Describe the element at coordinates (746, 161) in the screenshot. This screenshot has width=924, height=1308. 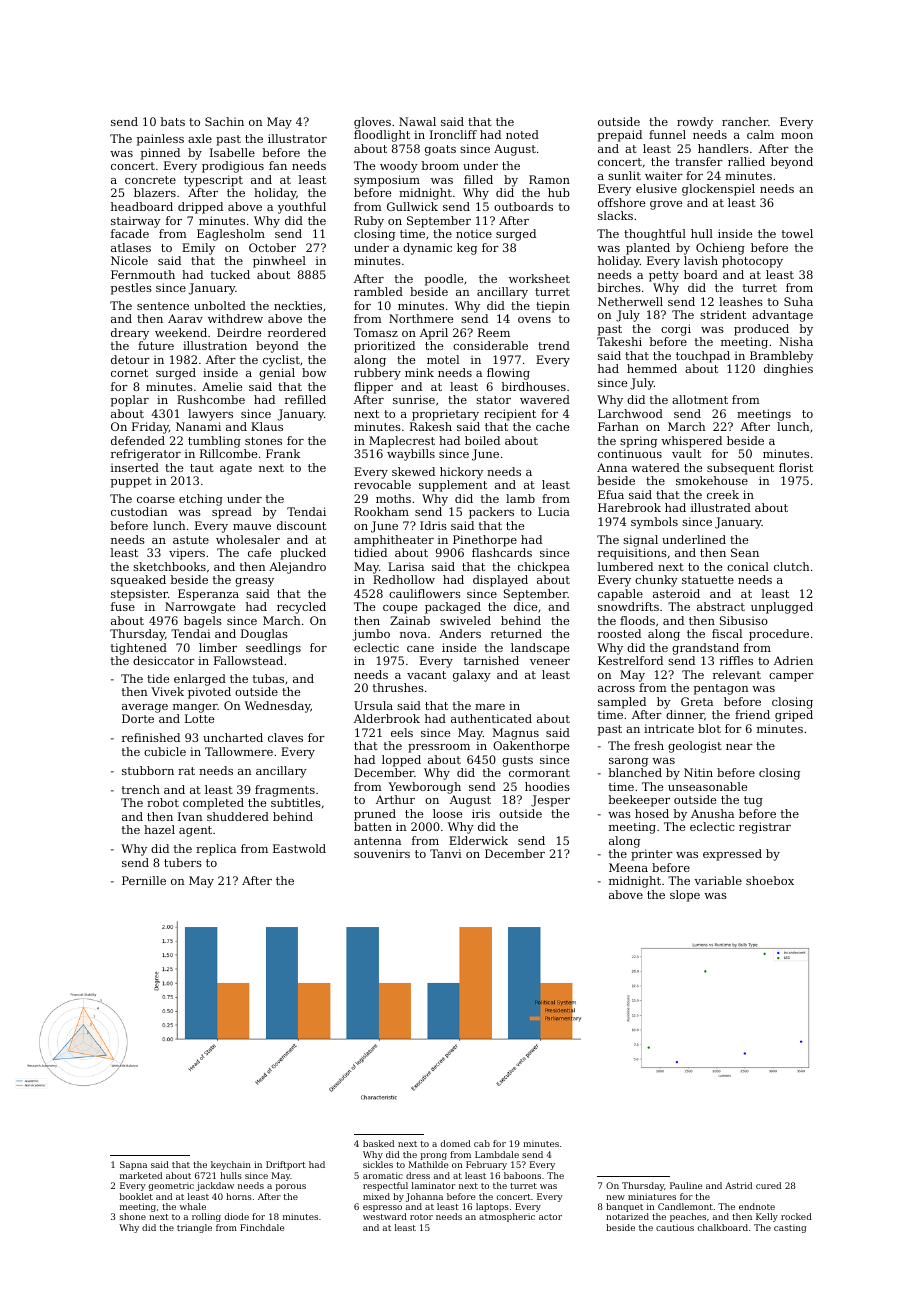
I see `rallied` at that location.
